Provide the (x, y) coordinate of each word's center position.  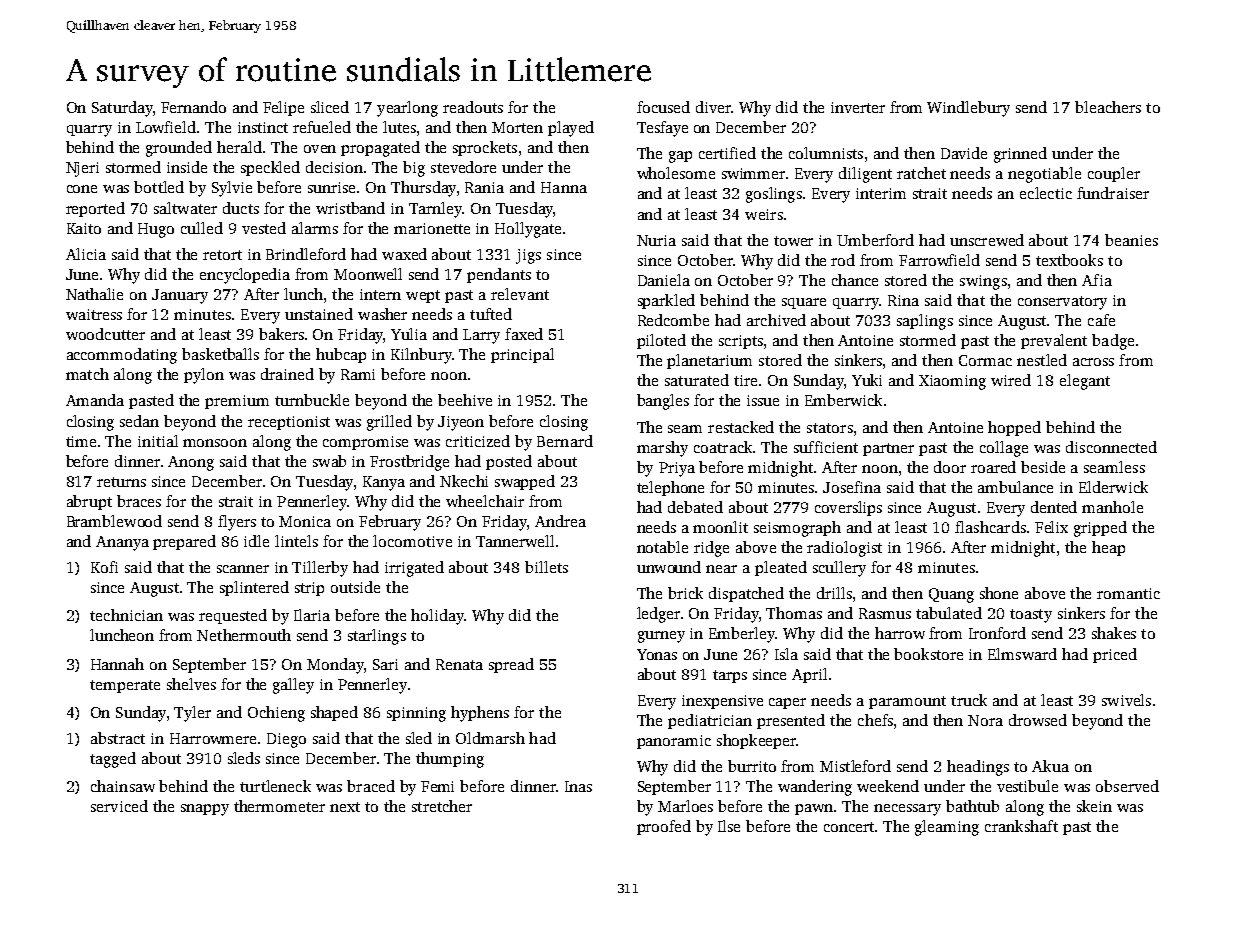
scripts (741, 342)
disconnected (1111, 447)
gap (680, 157)
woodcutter (105, 334)
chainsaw (123, 786)
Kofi (104, 567)
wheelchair (485, 501)
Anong (191, 463)
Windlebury (968, 109)
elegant (1085, 382)
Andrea (560, 521)
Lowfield (166, 127)
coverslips (848, 508)
